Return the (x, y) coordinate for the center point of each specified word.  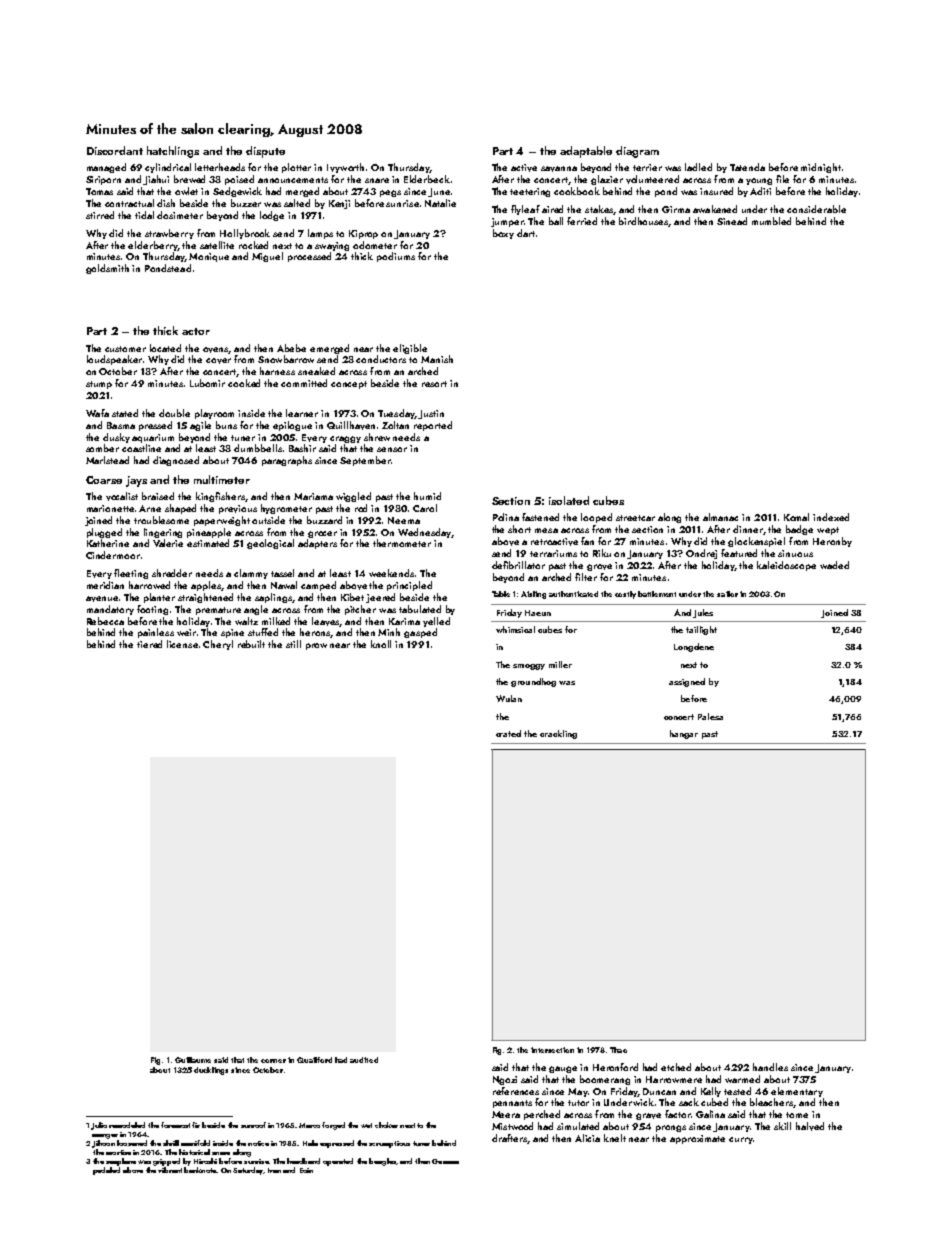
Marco (309, 1125)
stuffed (263, 632)
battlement (657, 594)
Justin (431, 414)
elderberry (153, 246)
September (365, 461)
